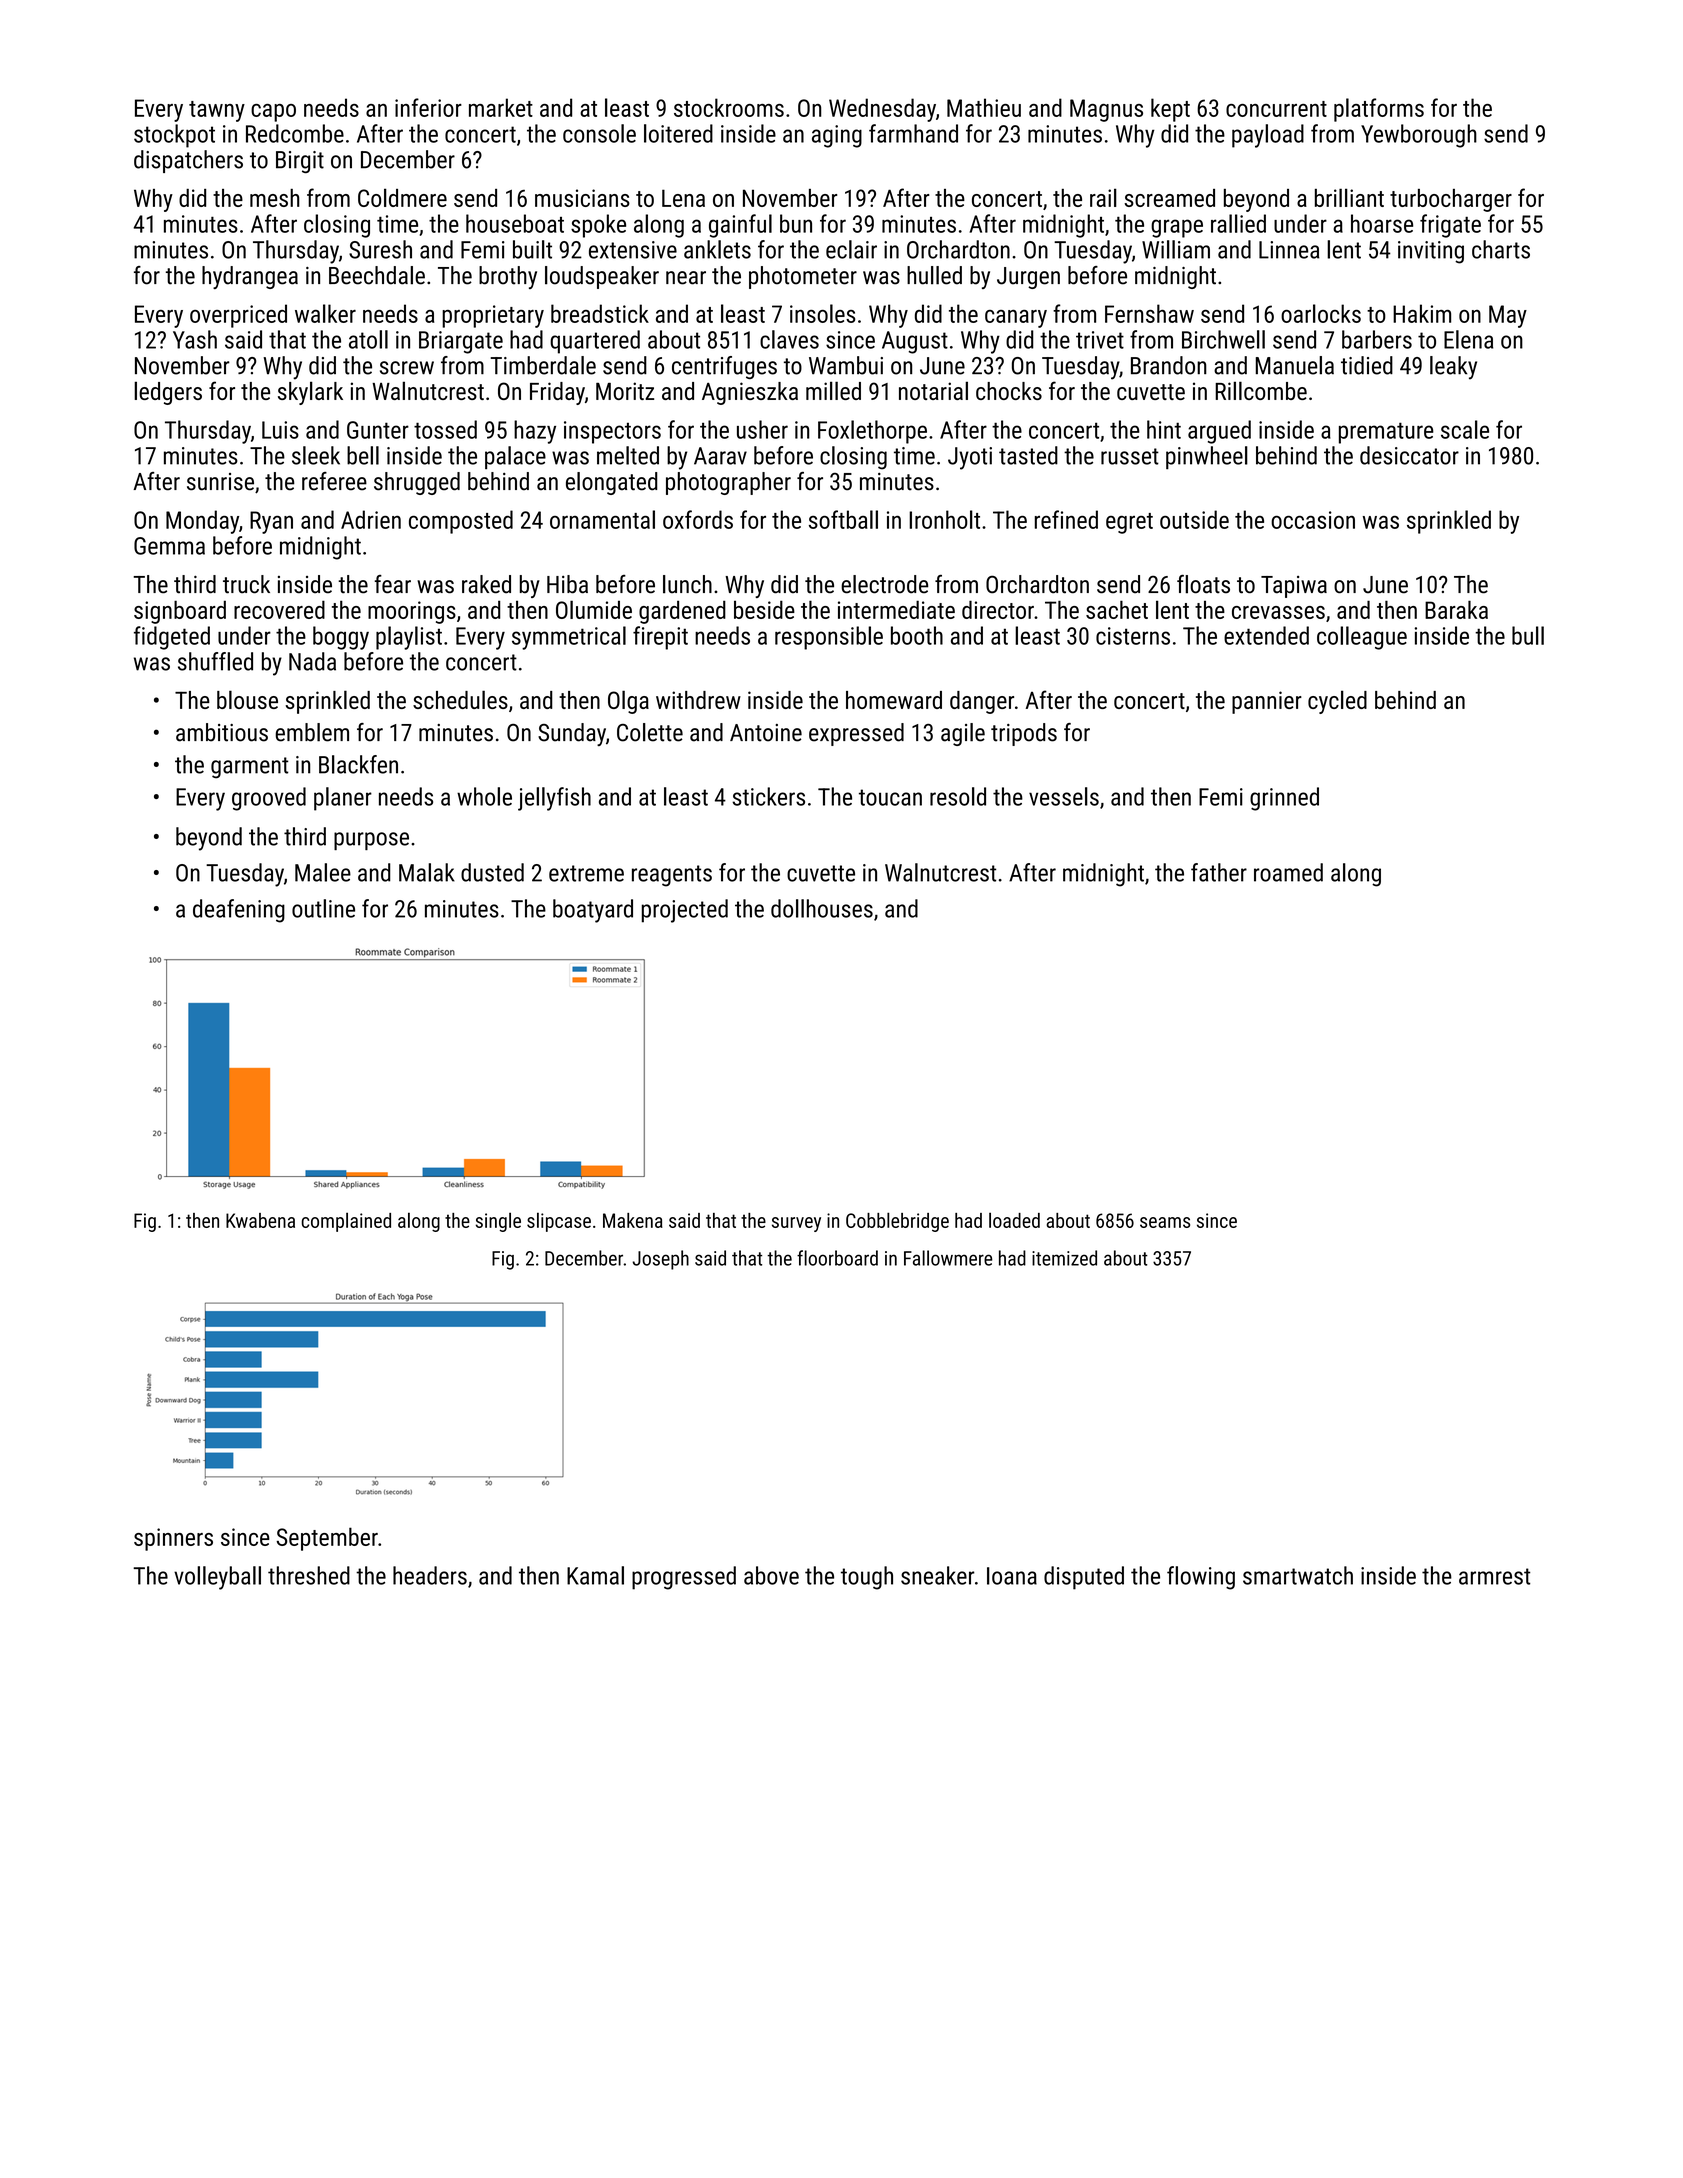 The image size is (1683, 2178). Describe the element at coordinates (1012, 1576) in the page. I see `Ioana` at that location.
